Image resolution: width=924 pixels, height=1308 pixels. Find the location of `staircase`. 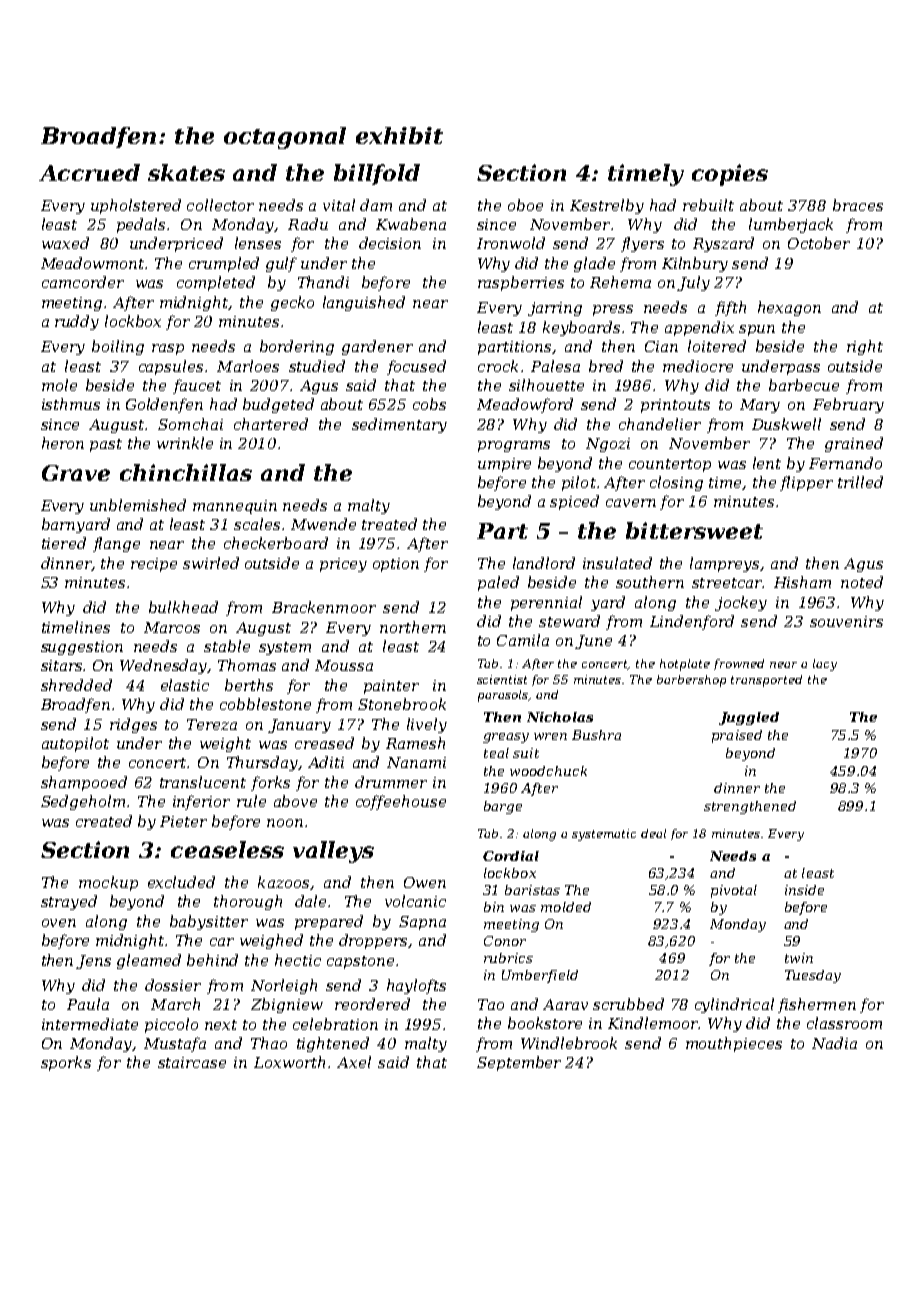

staircase is located at coordinates (192, 1062).
